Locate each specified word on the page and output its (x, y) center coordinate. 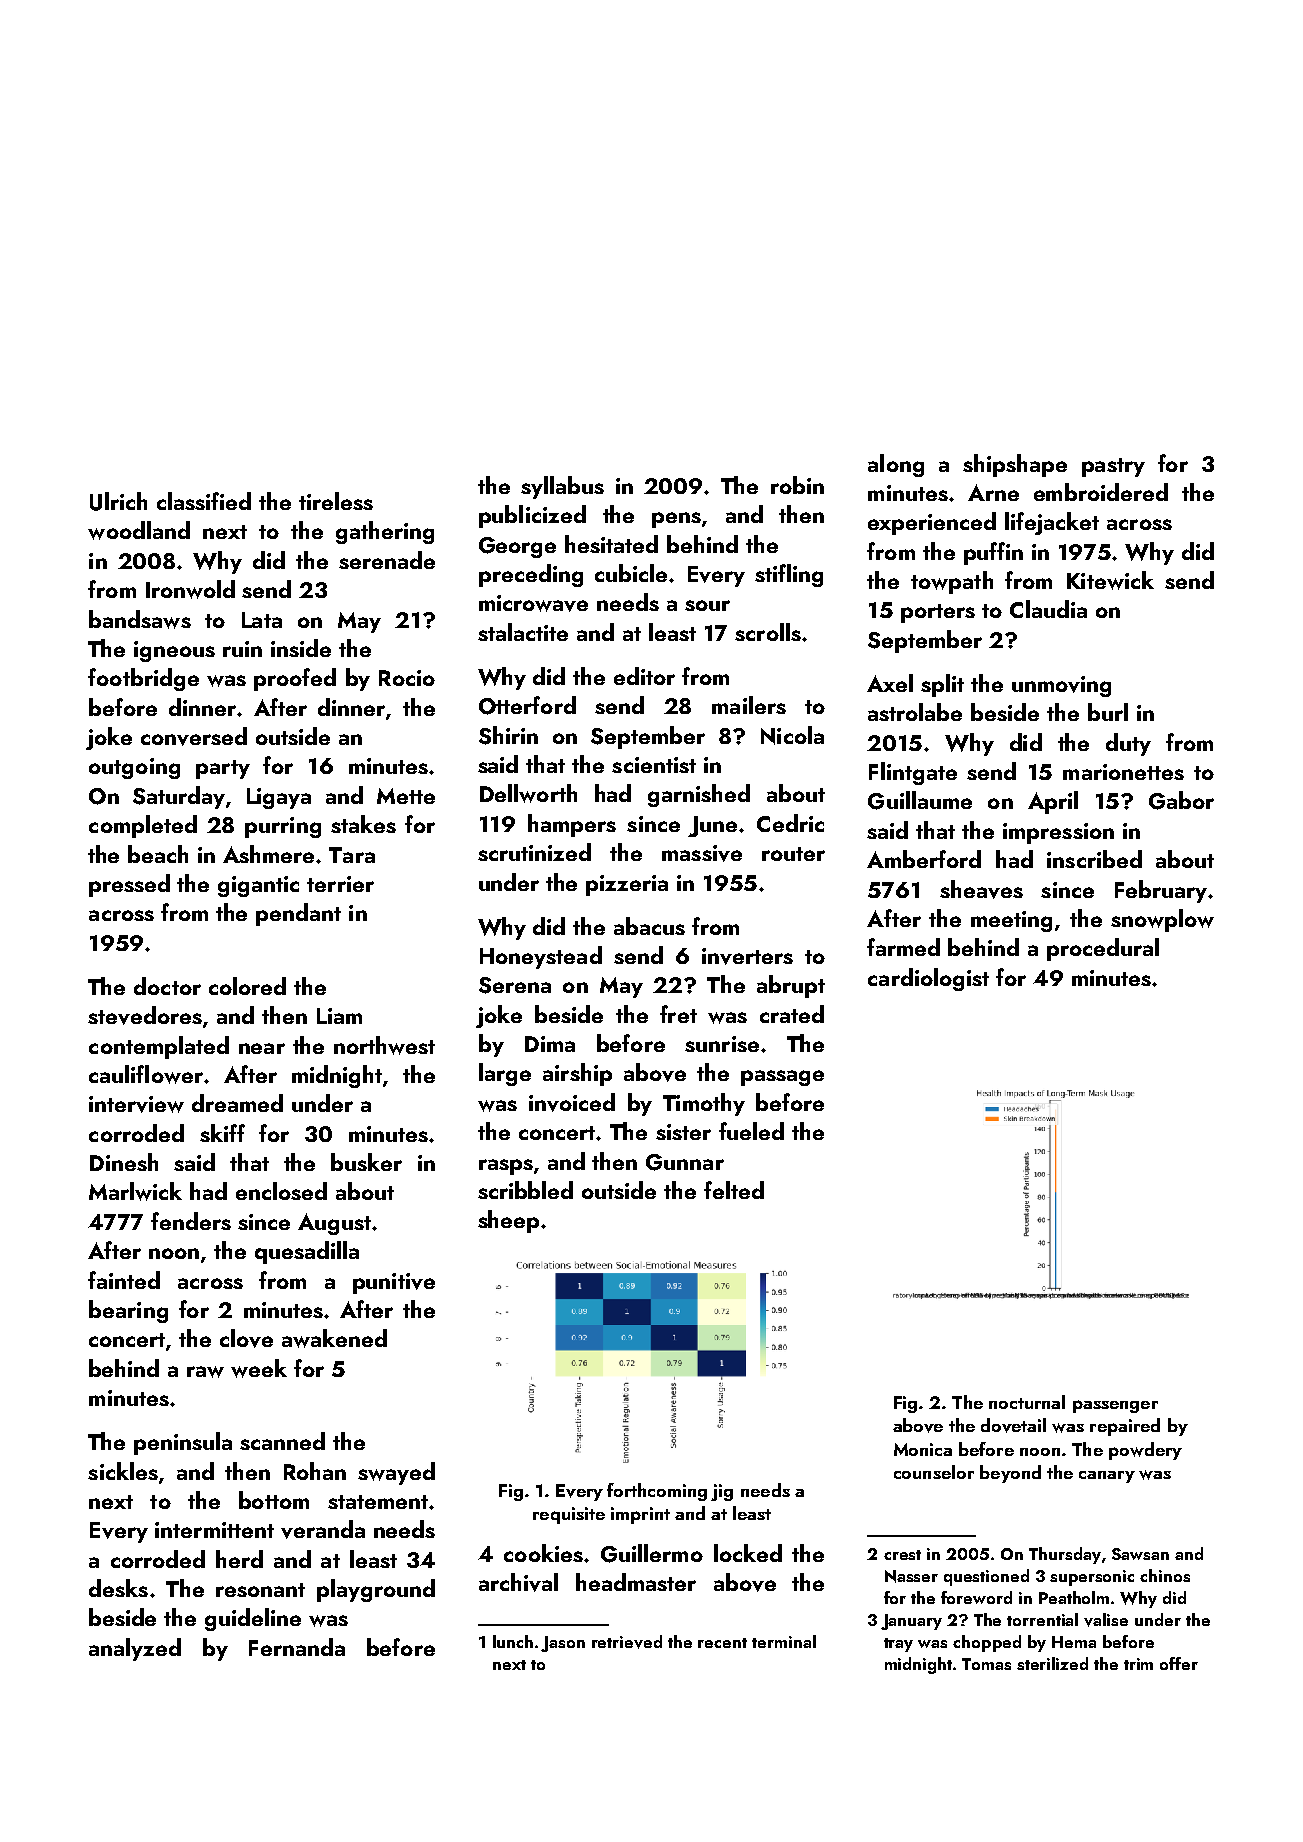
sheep (508, 1221)
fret (678, 1014)
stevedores (145, 1015)
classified (204, 501)
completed (143, 826)
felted (734, 1190)
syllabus (562, 487)
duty (1128, 744)
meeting (1011, 921)
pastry (1113, 467)
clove (246, 1338)
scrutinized (534, 852)
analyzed (135, 1649)
